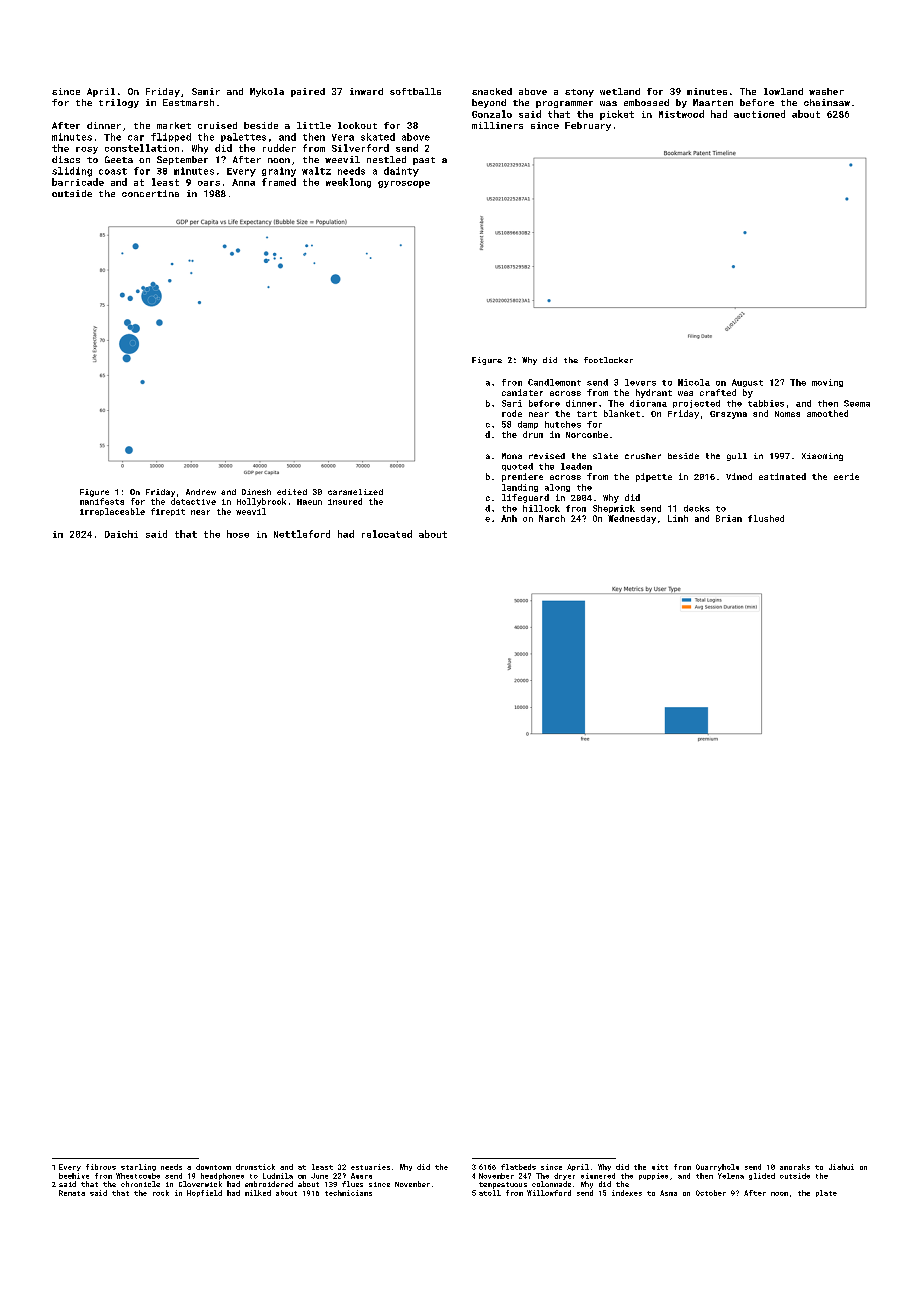 This document has height=1308, width=924. Describe the element at coordinates (668, 1193) in the document. I see `Asma` at that location.
